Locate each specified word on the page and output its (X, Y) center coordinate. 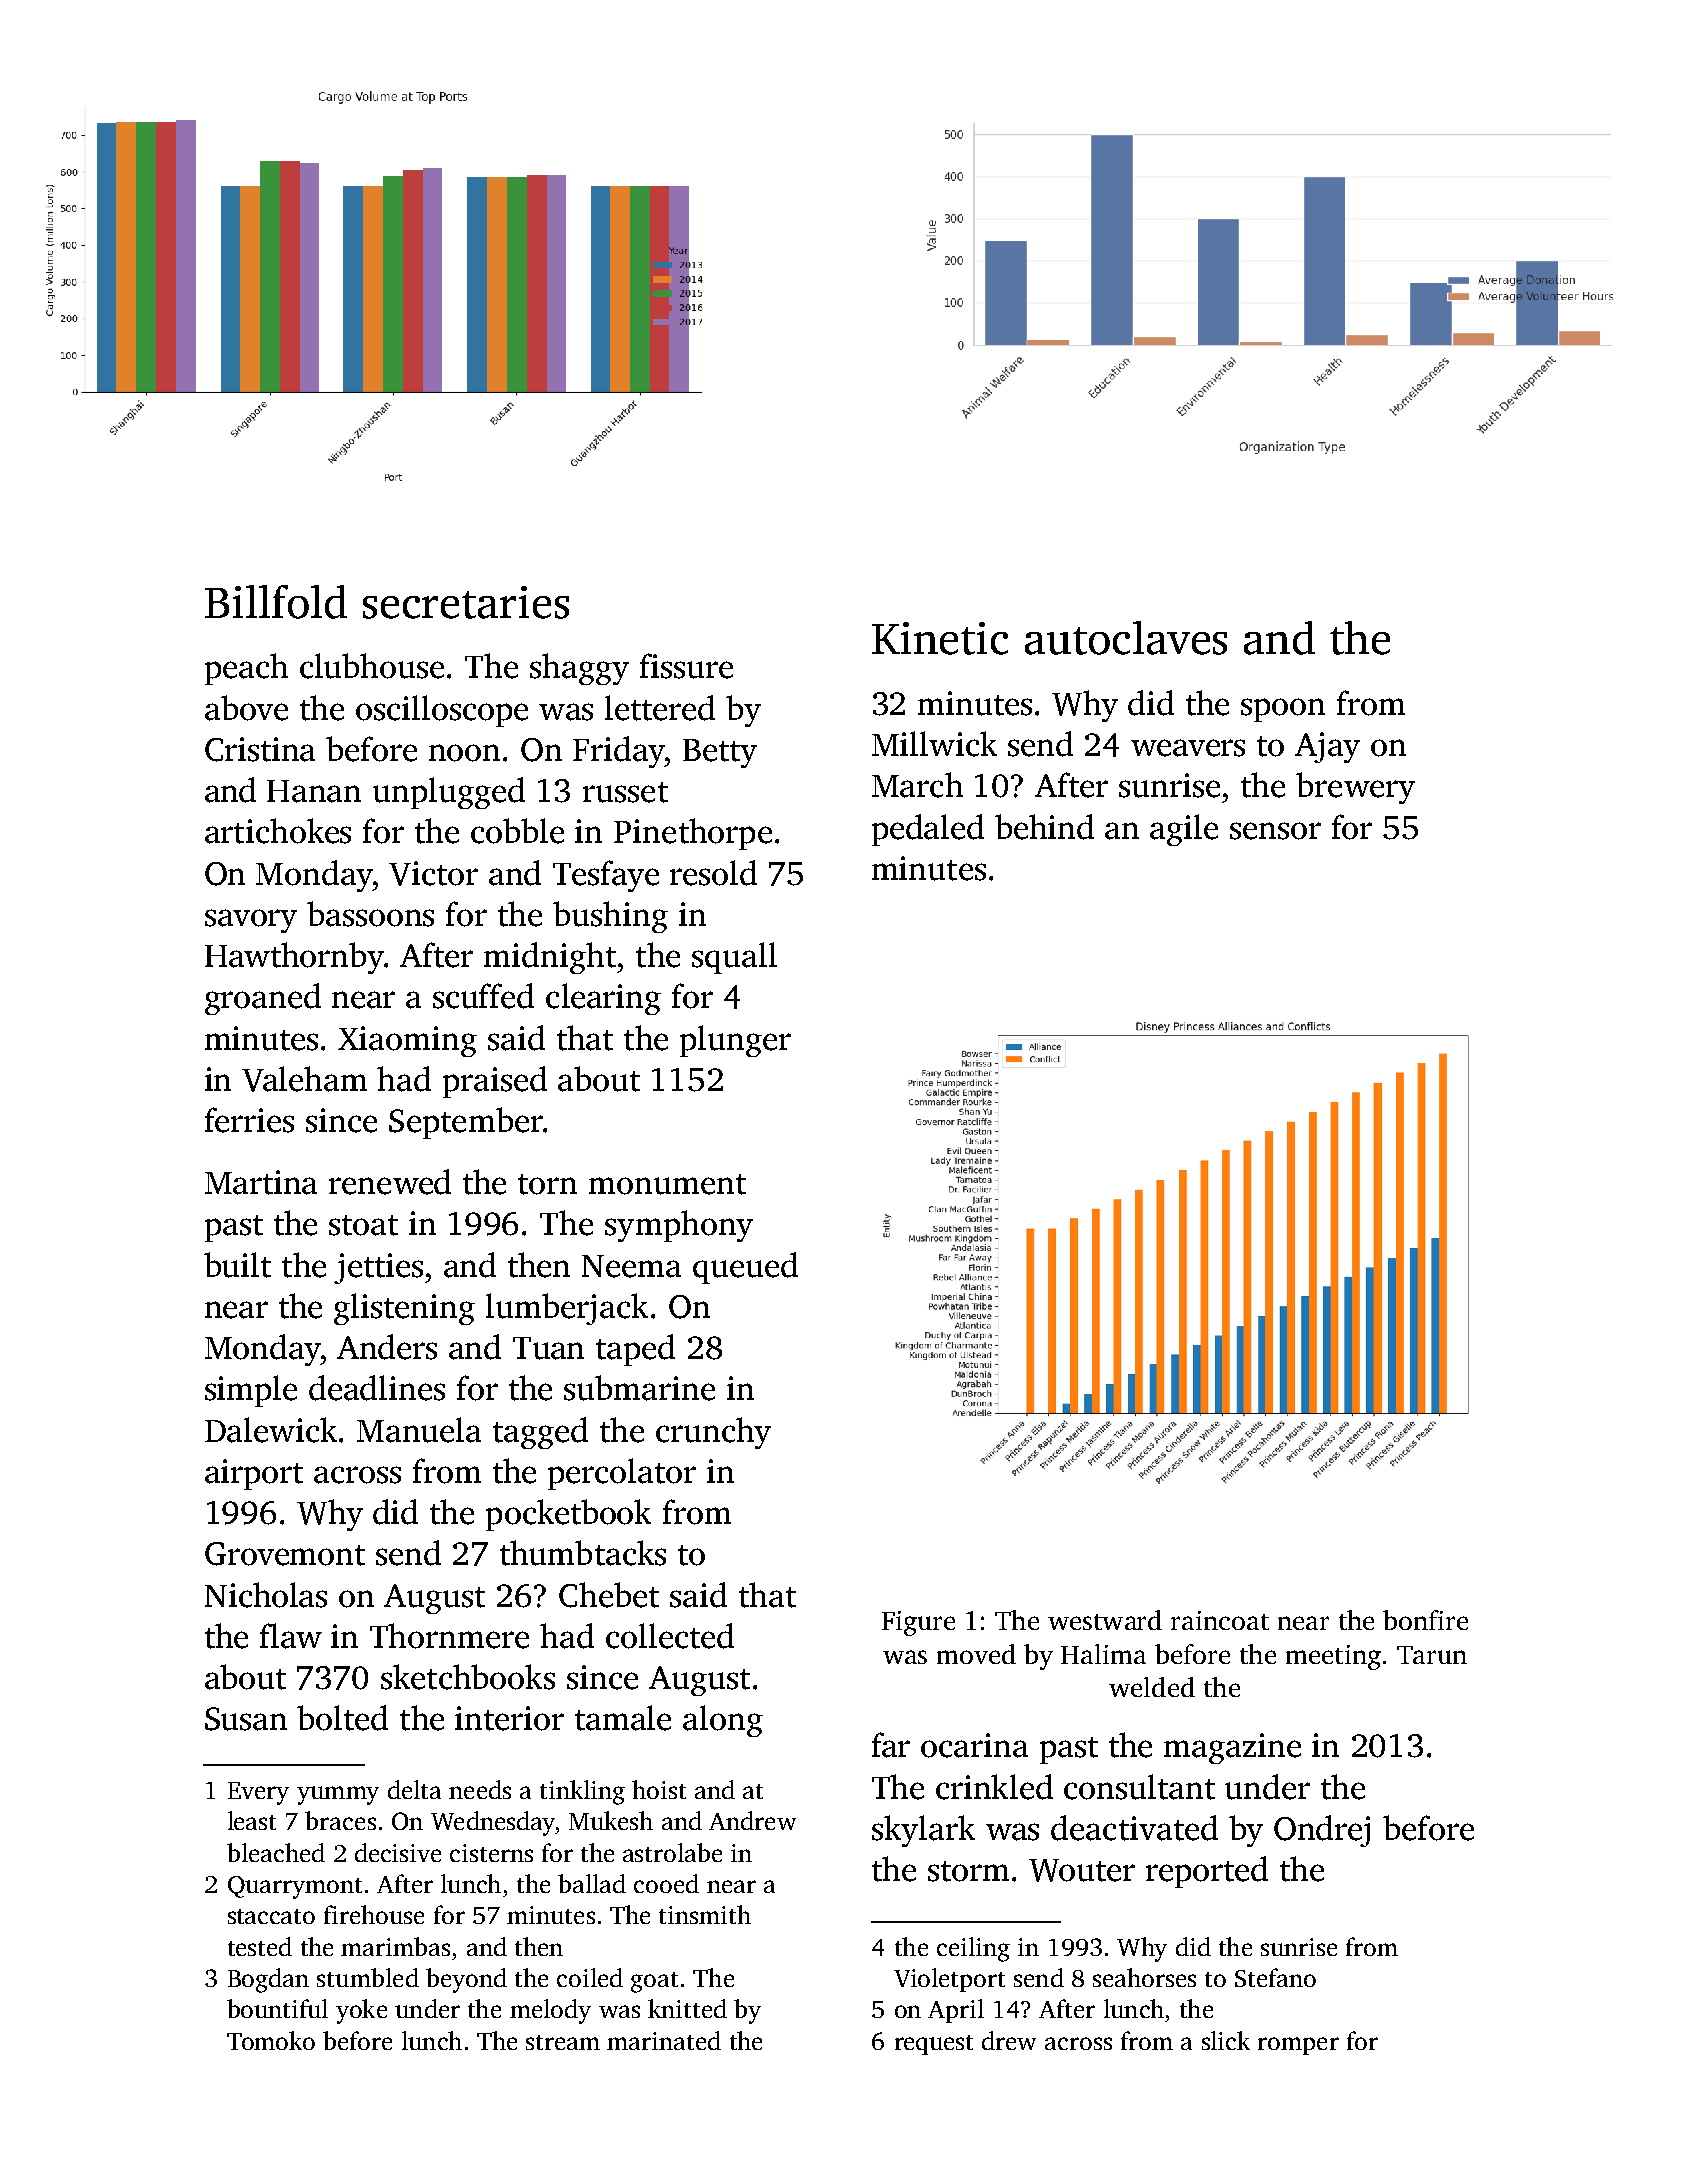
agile (1184, 830)
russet (625, 792)
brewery (1355, 788)
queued (745, 1268)
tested (260, 1946)
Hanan (314, 791)
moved (976, 1654)
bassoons (370, 914)
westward (1105, 1620)
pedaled (928, 830)
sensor (1275, 831)
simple (251, 1391)
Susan (246, 1719)
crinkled (994, 1787)
